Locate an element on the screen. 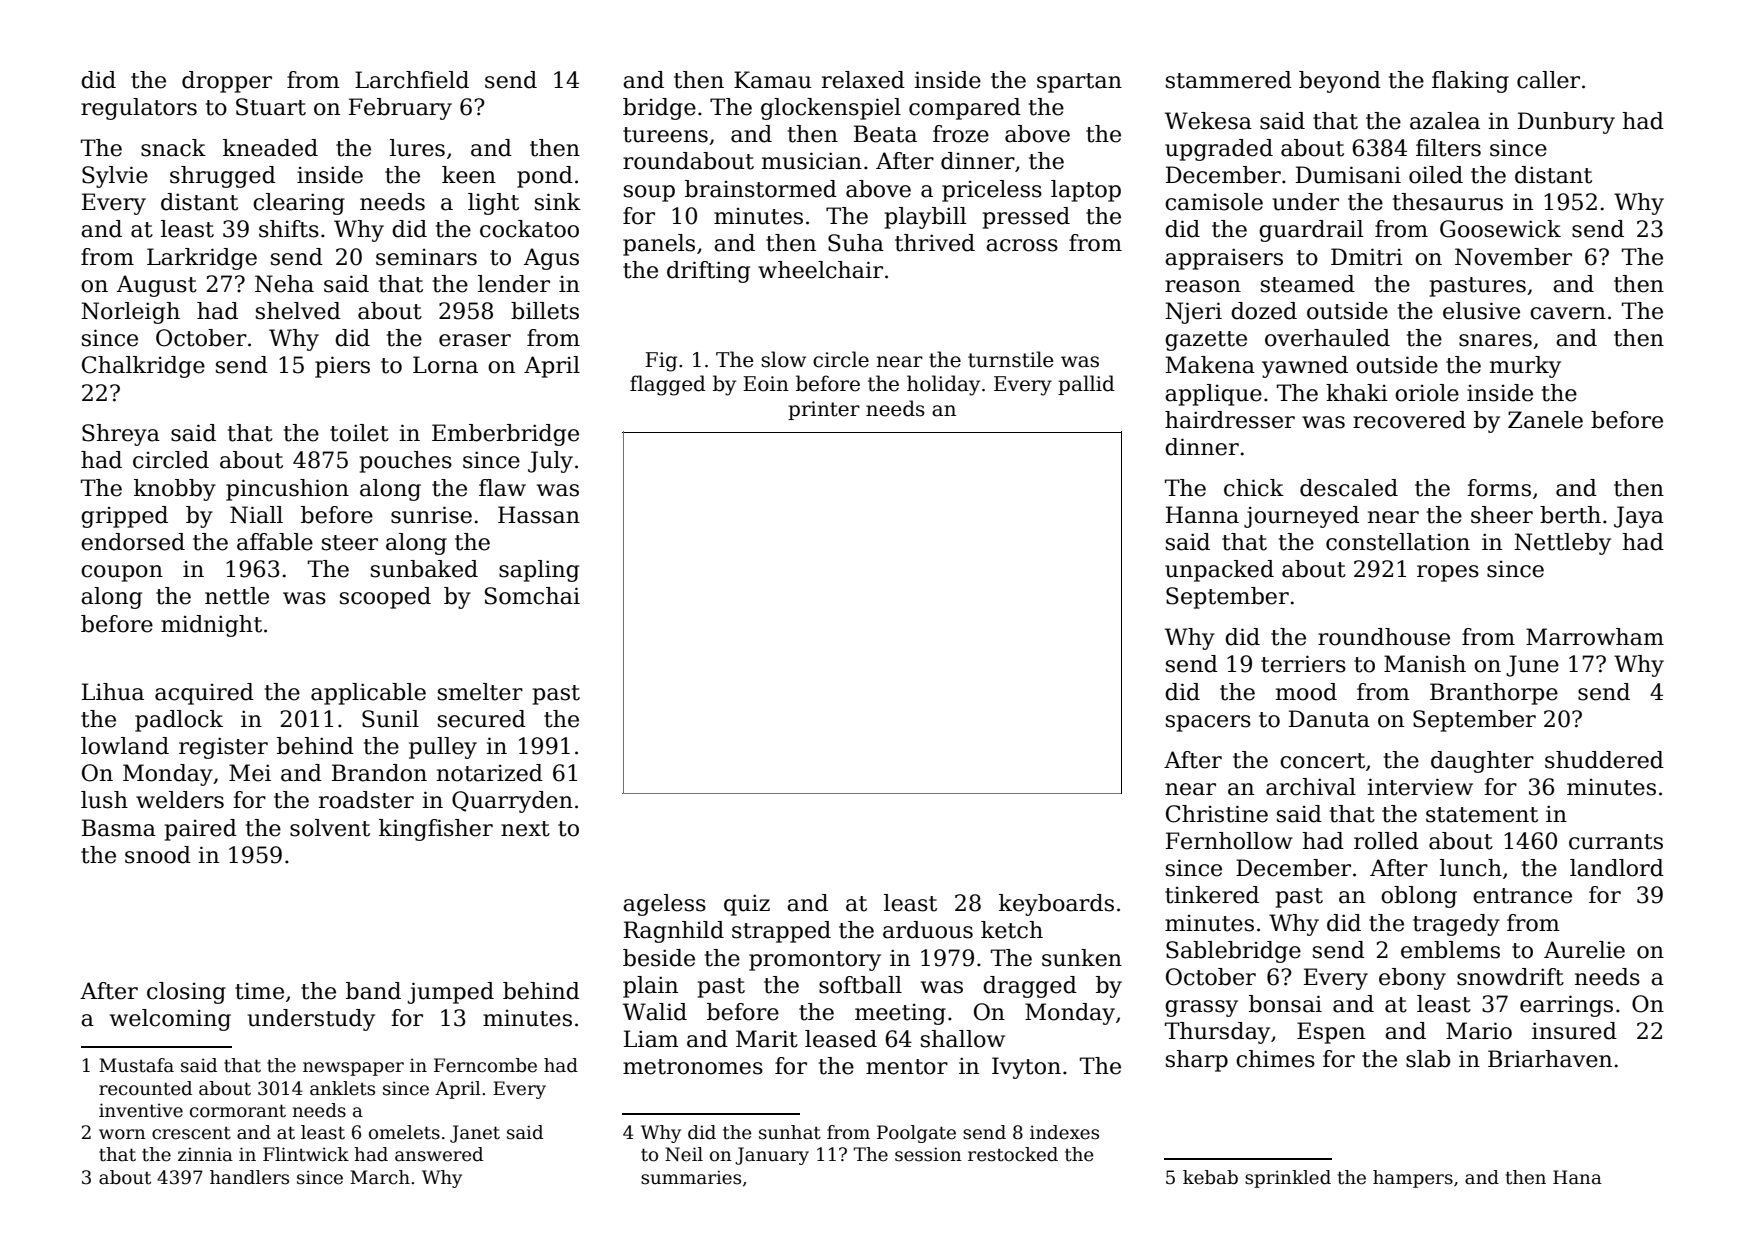 This screenshot has width=1745, height=1234. snood is located at coordinates (158, 855).
